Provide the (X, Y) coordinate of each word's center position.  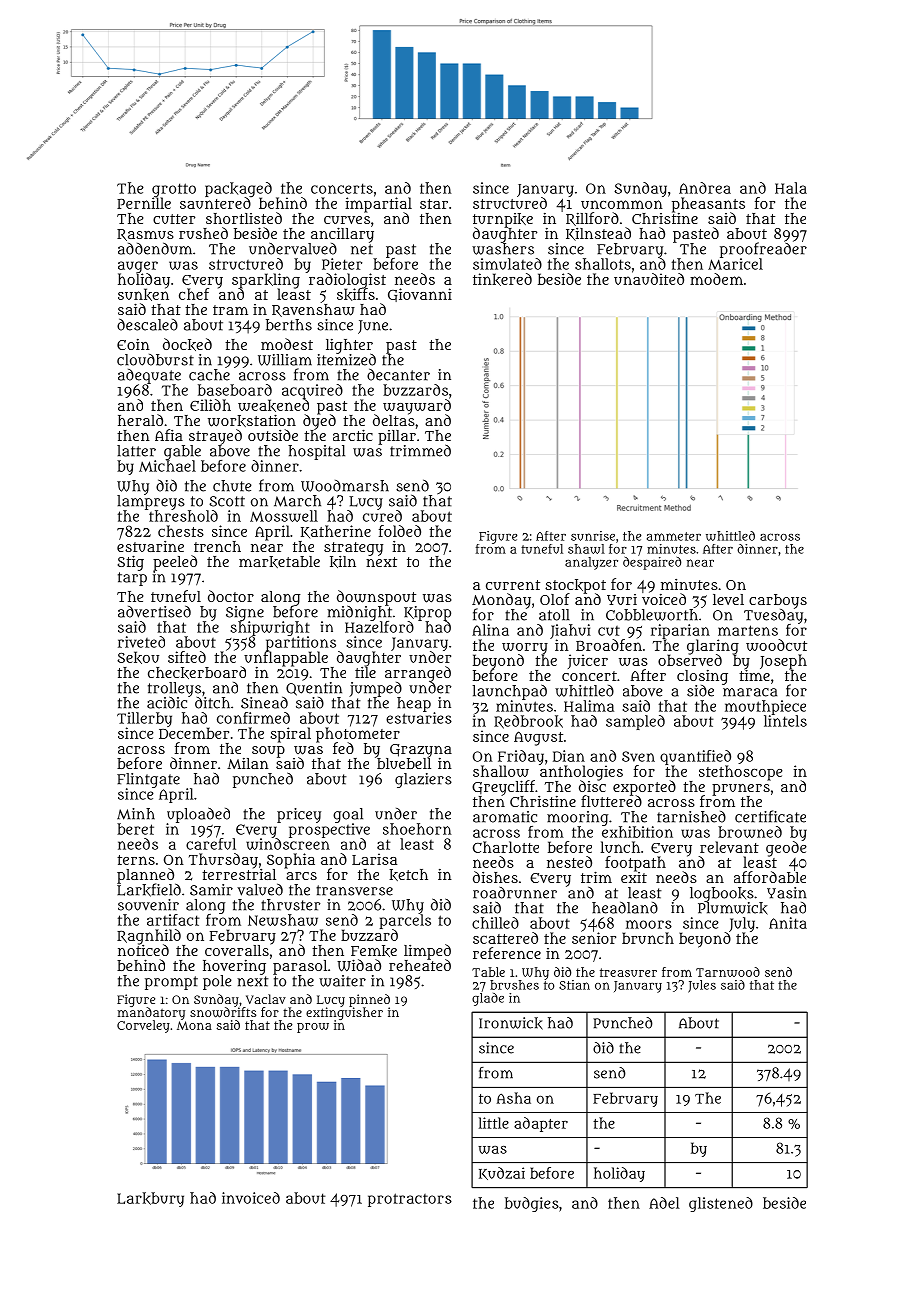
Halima (589, 706)
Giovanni (420, 295)
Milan (248, 763)
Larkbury (150, 1199)
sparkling (266, 280)
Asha (514, 1098)
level (728, 599)
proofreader (763, 250)
